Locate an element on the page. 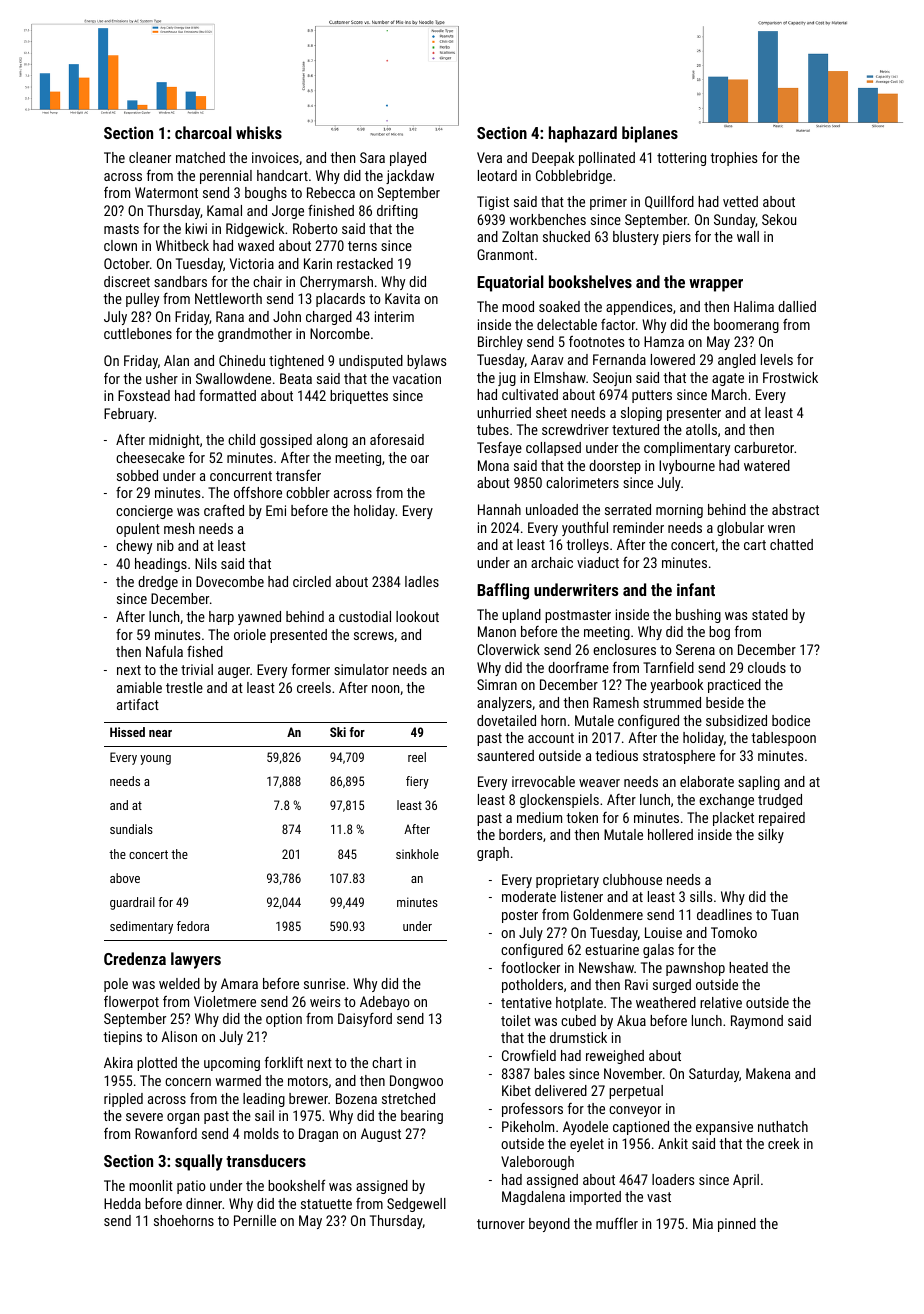 The width and height of the page is (924, 1314). Hedda is located at coordinates (122, 1203).
